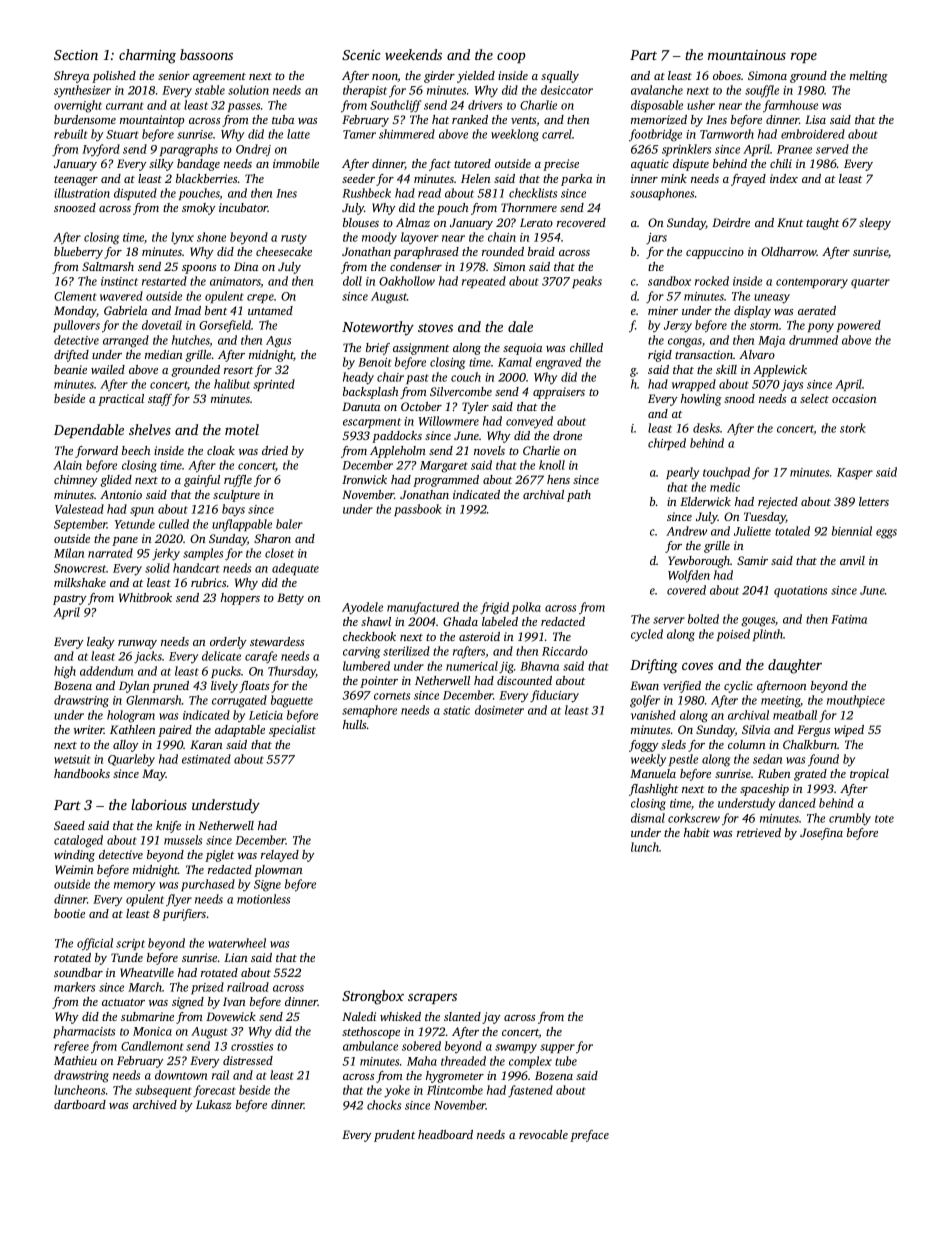 The width and height of the document is (952, 1233). What do you see at coordinates (361, 55) in the document?
I see `Scenic` at bounding box center [361, 55].
